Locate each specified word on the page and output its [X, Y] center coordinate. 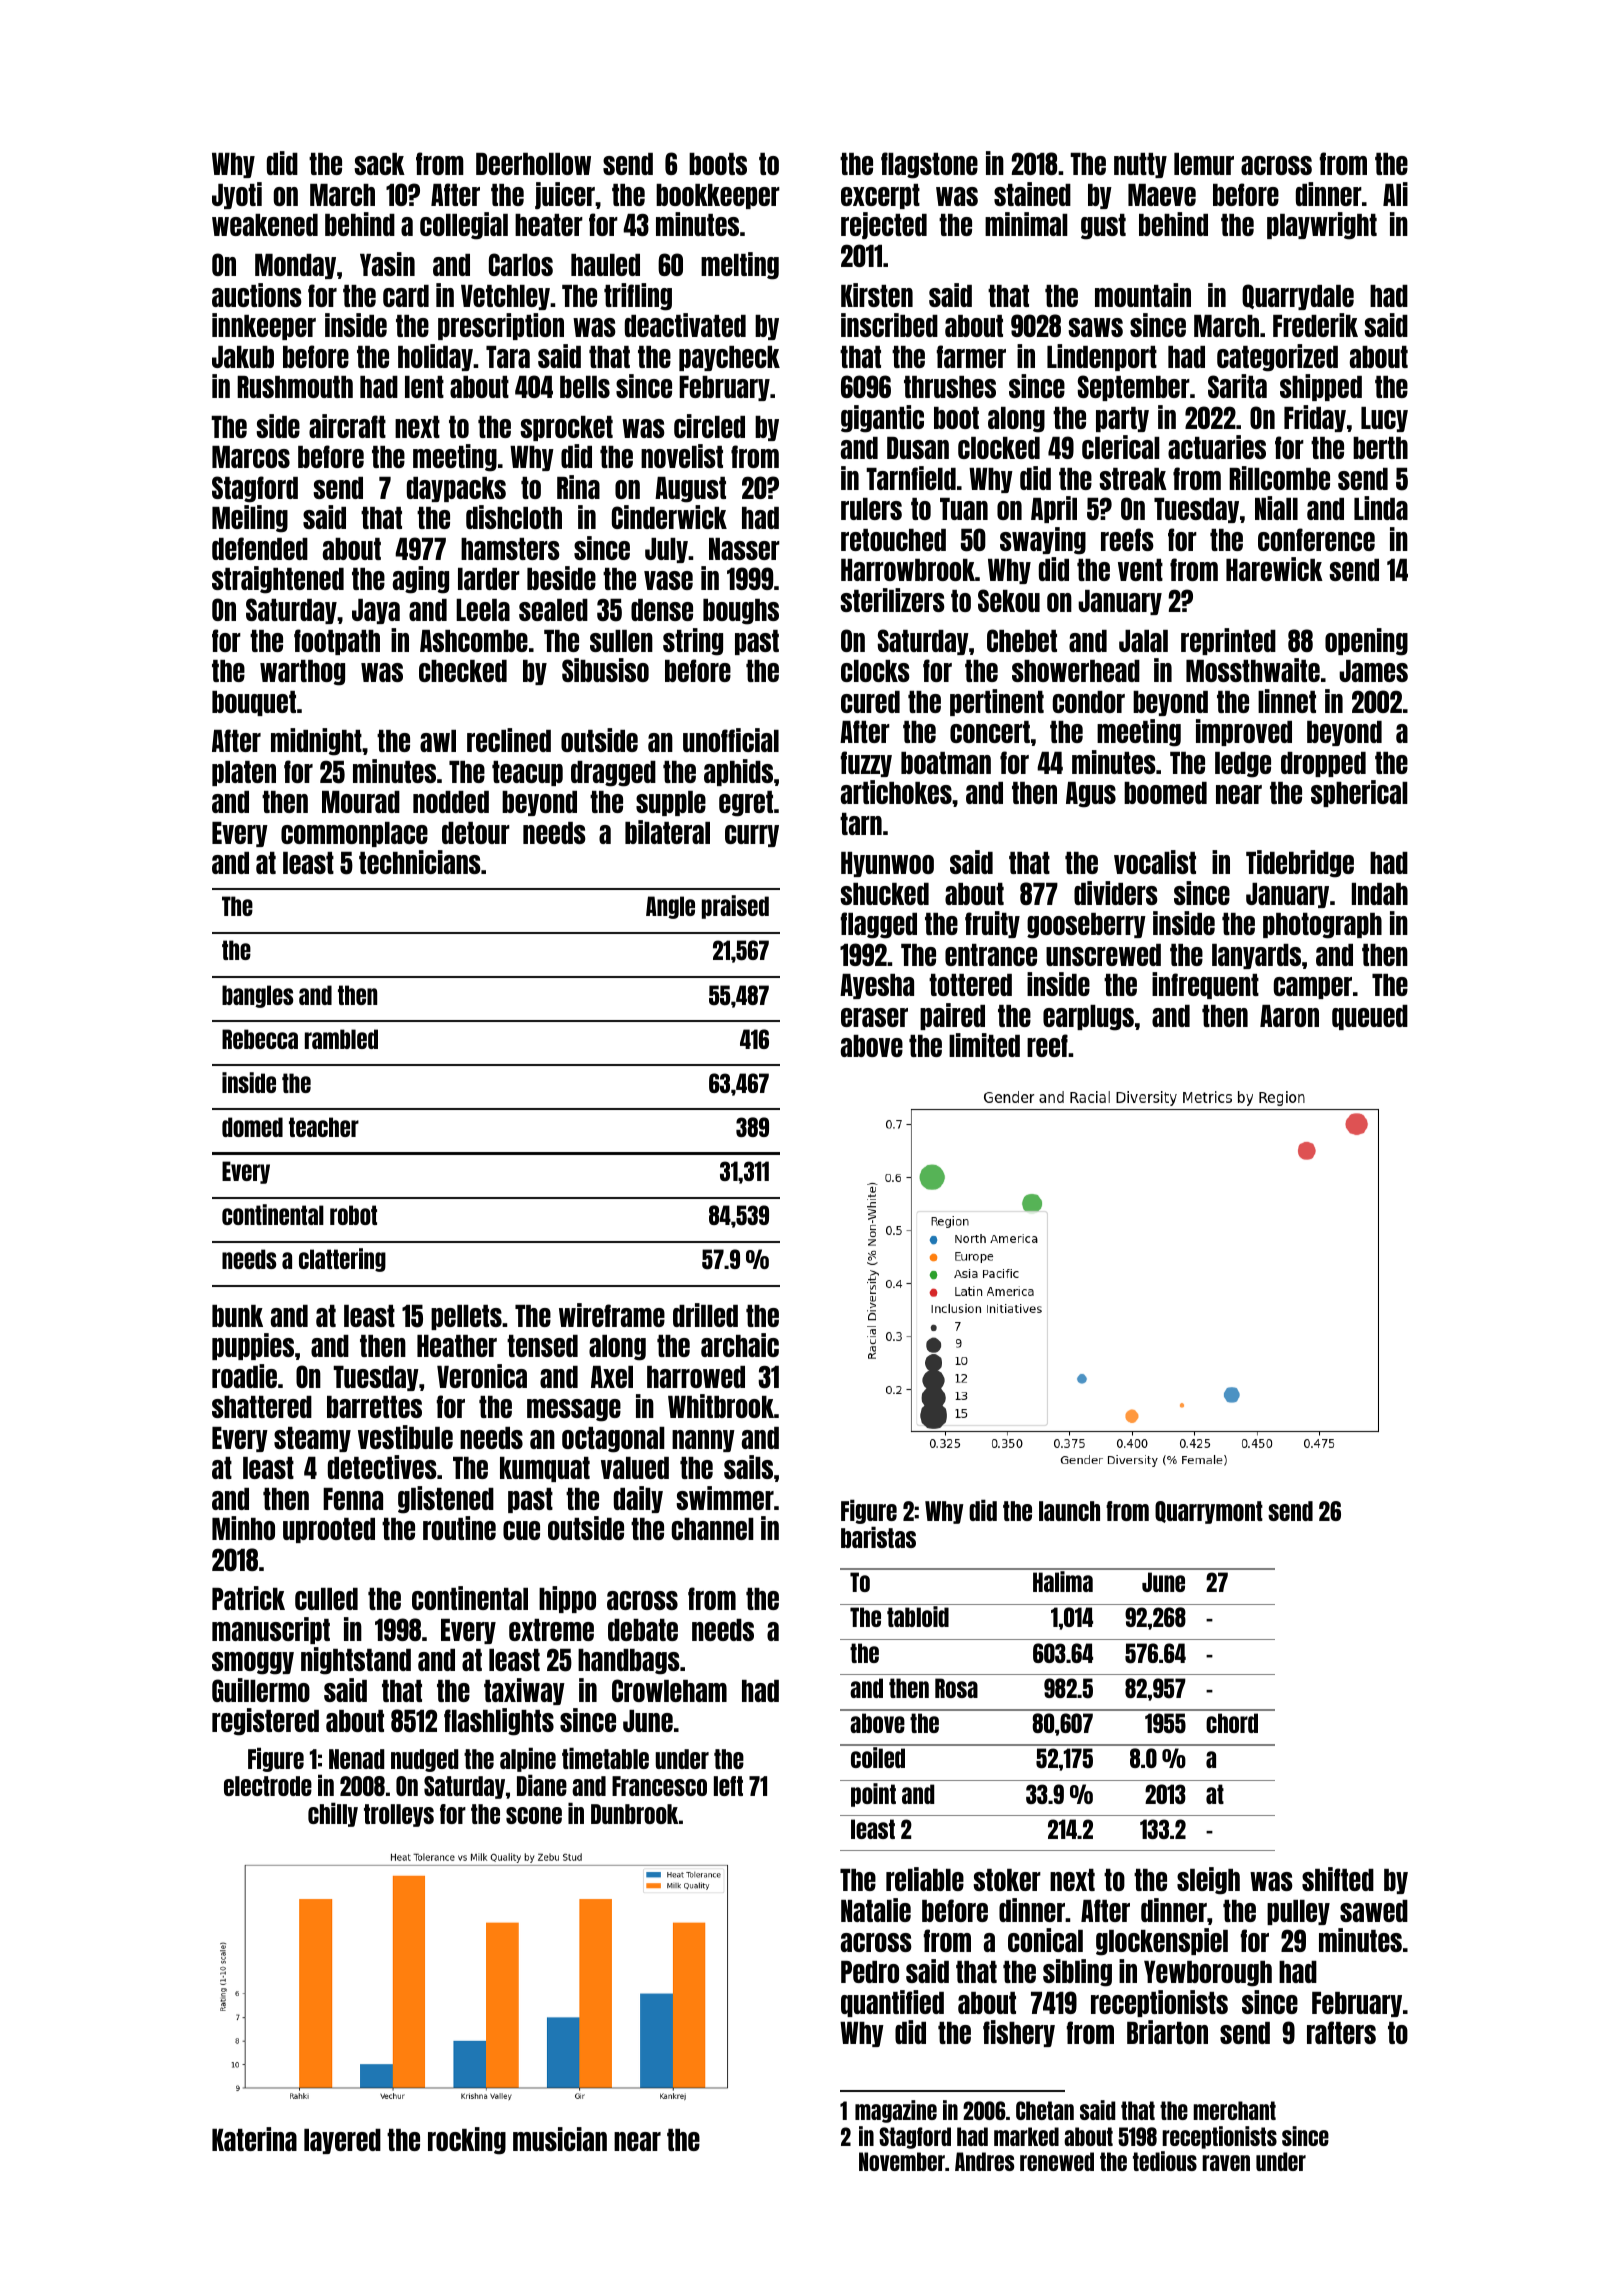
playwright [1322, 226]
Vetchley [505, 297]
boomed [1165, 793]
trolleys [399, 1815]
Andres [985, 2161]
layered [342, 2141]
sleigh [1208, 1881]
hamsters [510, 549]
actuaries [1217, 447]
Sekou [1009, 600]
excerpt [880, 196]
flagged [879, 925]
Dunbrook [635, 1814]
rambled [341, 1039]
